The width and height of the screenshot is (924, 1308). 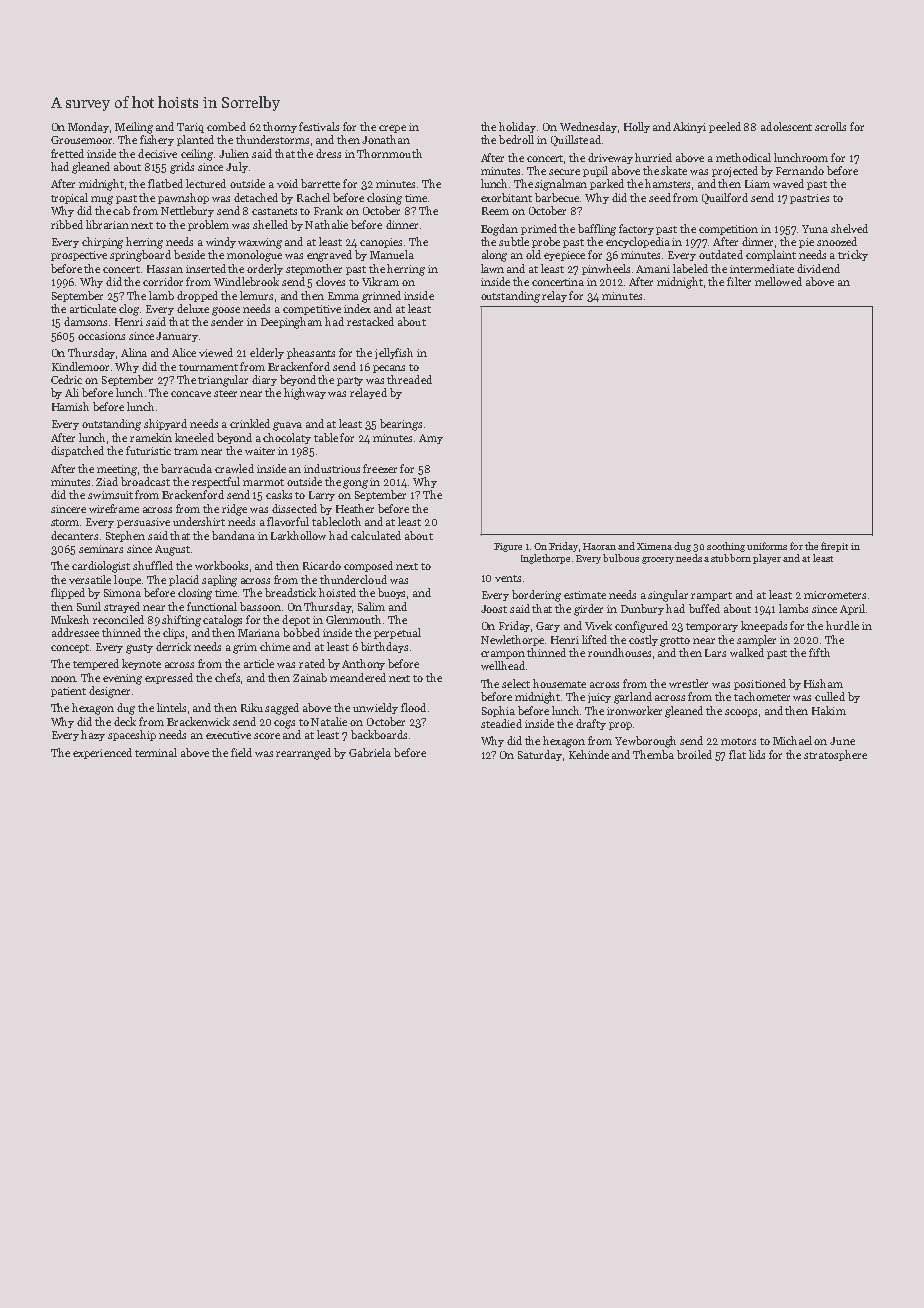 What do you see at coordinates (834, 547) in the screenshot?
I see `firepit` at bounding box center [834, 547].
